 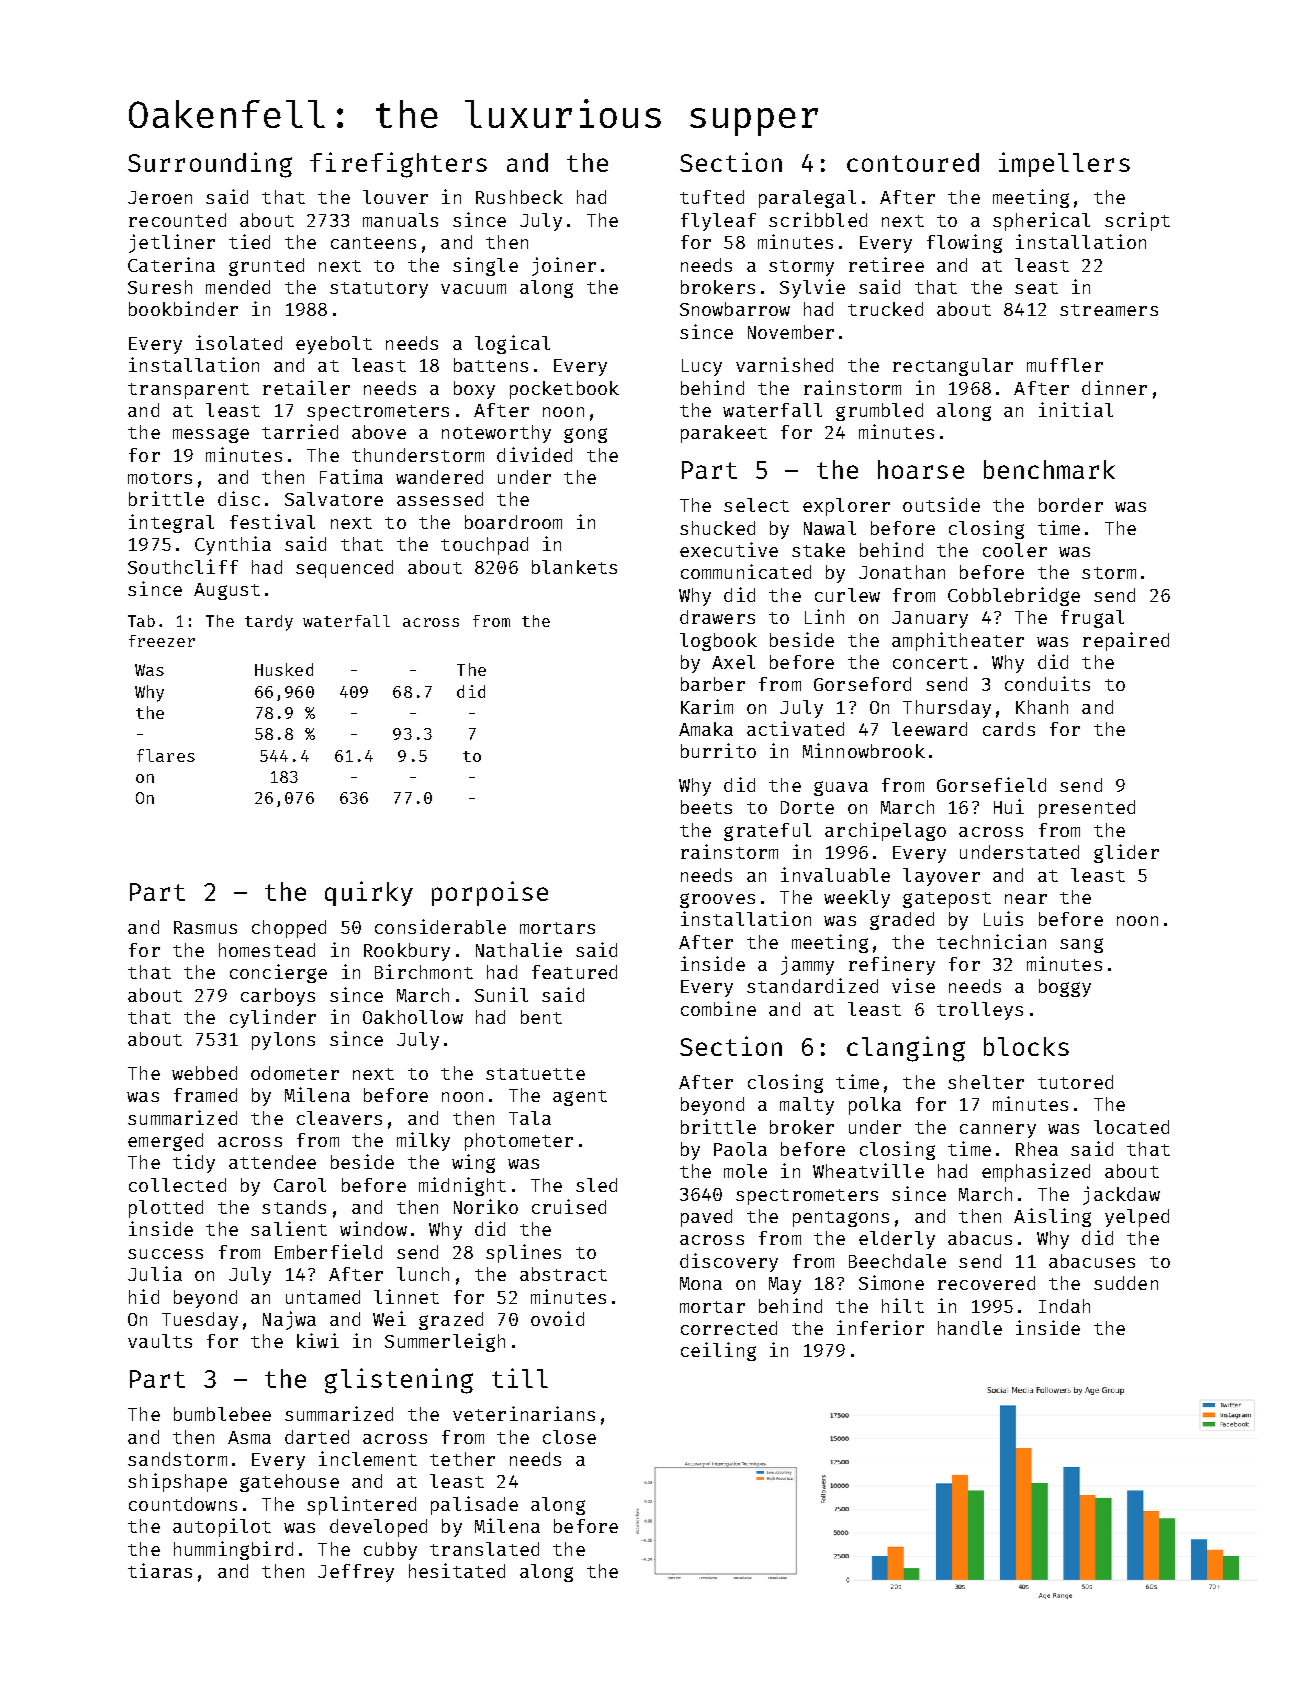 I want to click on glider, so click(x=1126, y=853).
